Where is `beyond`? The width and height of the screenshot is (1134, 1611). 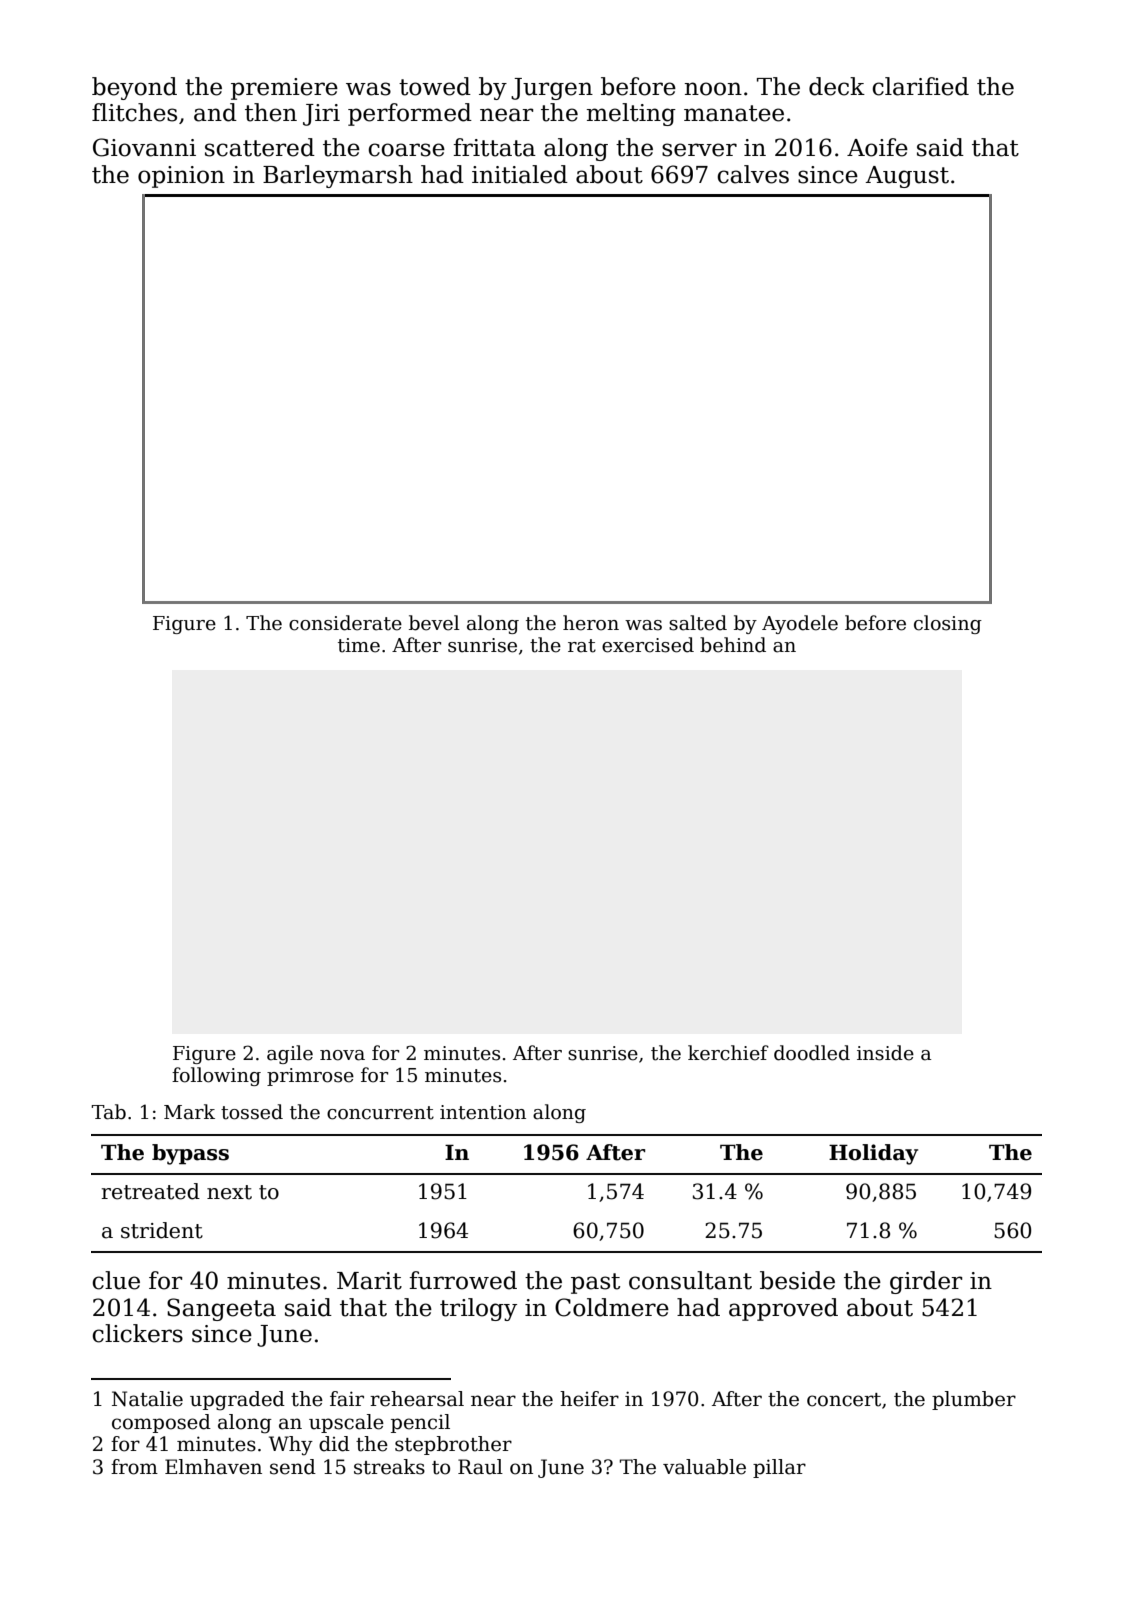
beyond is located at coordinates (134, 88).
